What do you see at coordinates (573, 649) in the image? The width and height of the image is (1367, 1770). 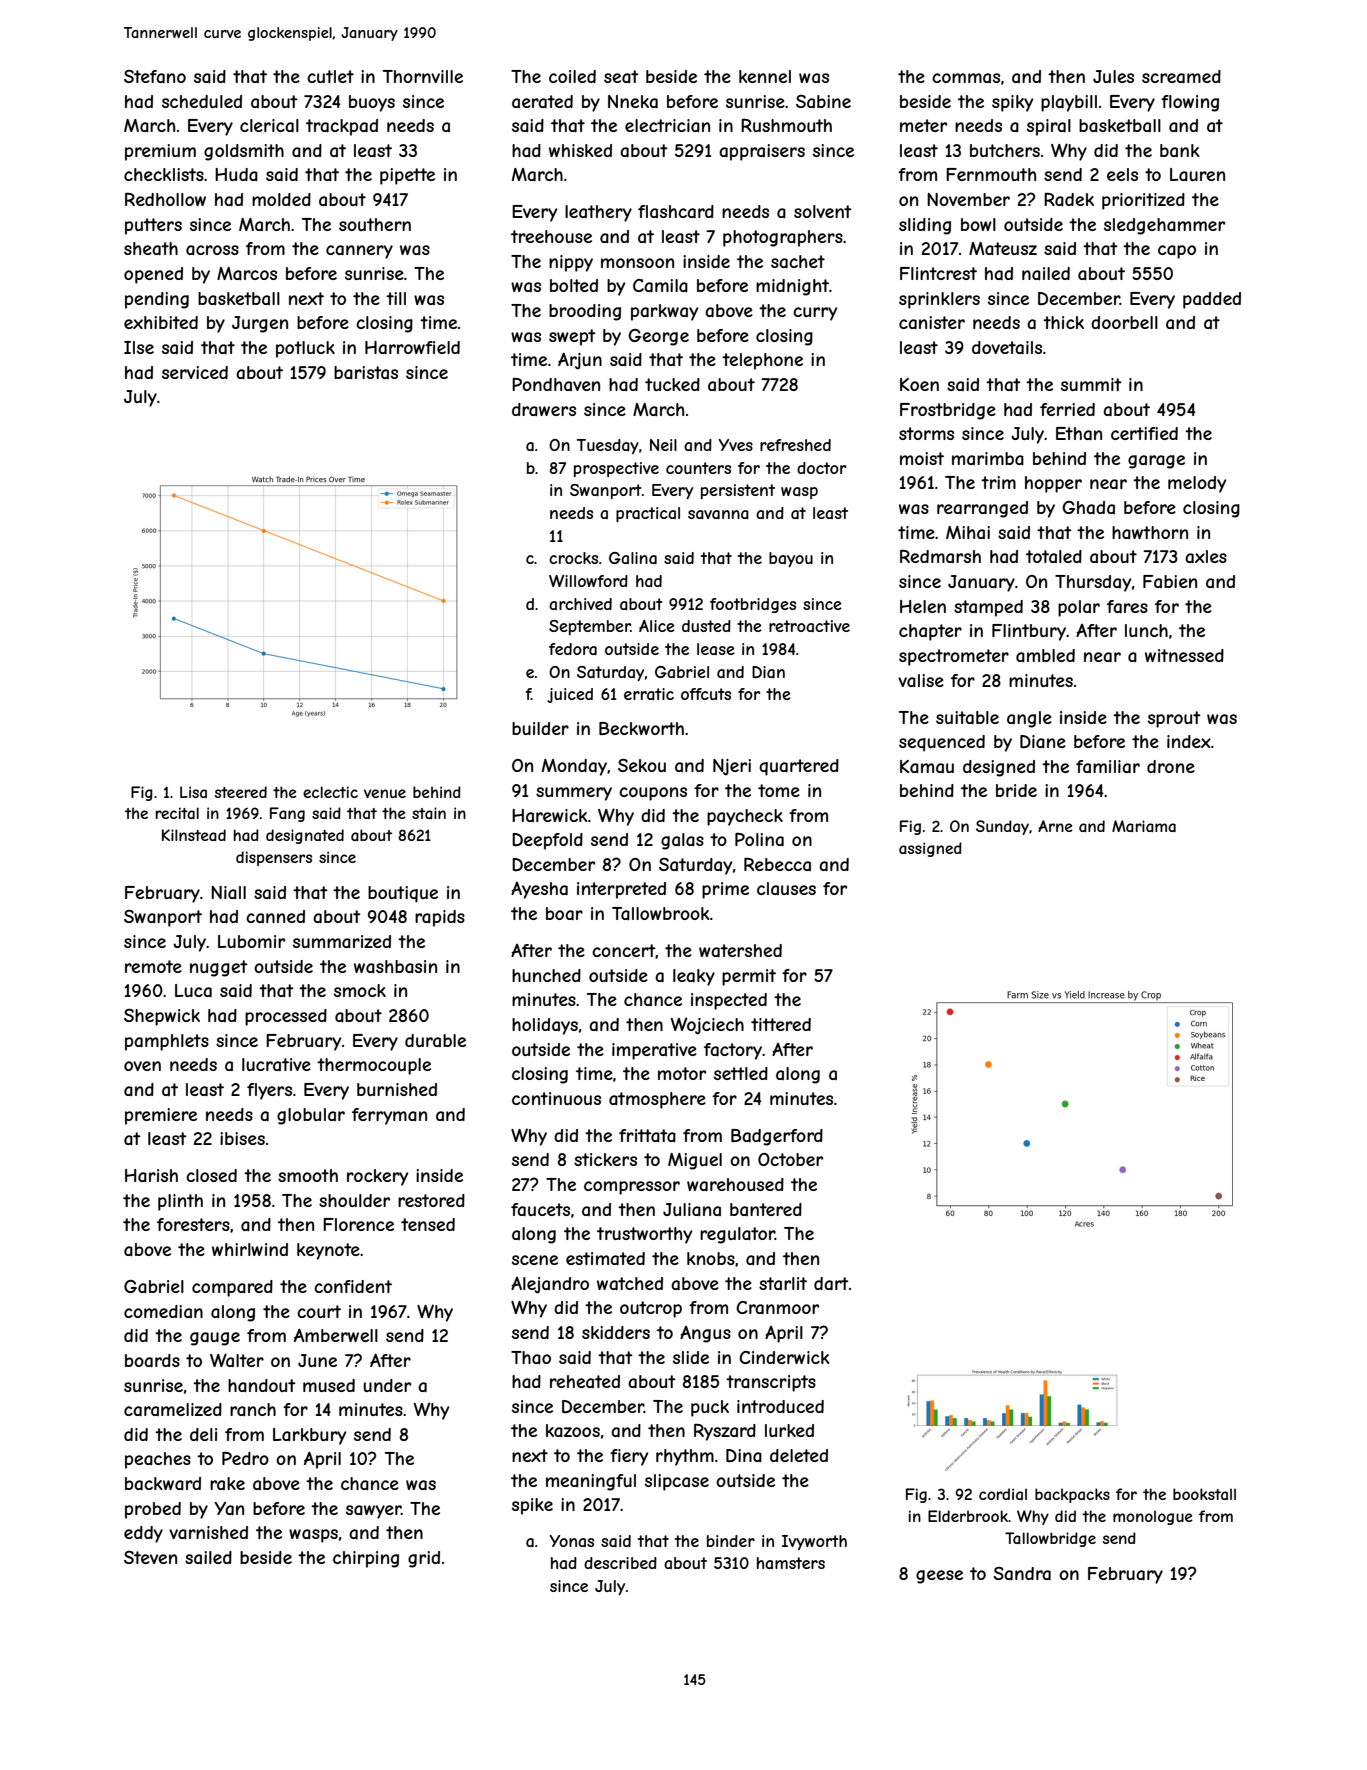 I see `fedora` at bounding box center [573, 649].
